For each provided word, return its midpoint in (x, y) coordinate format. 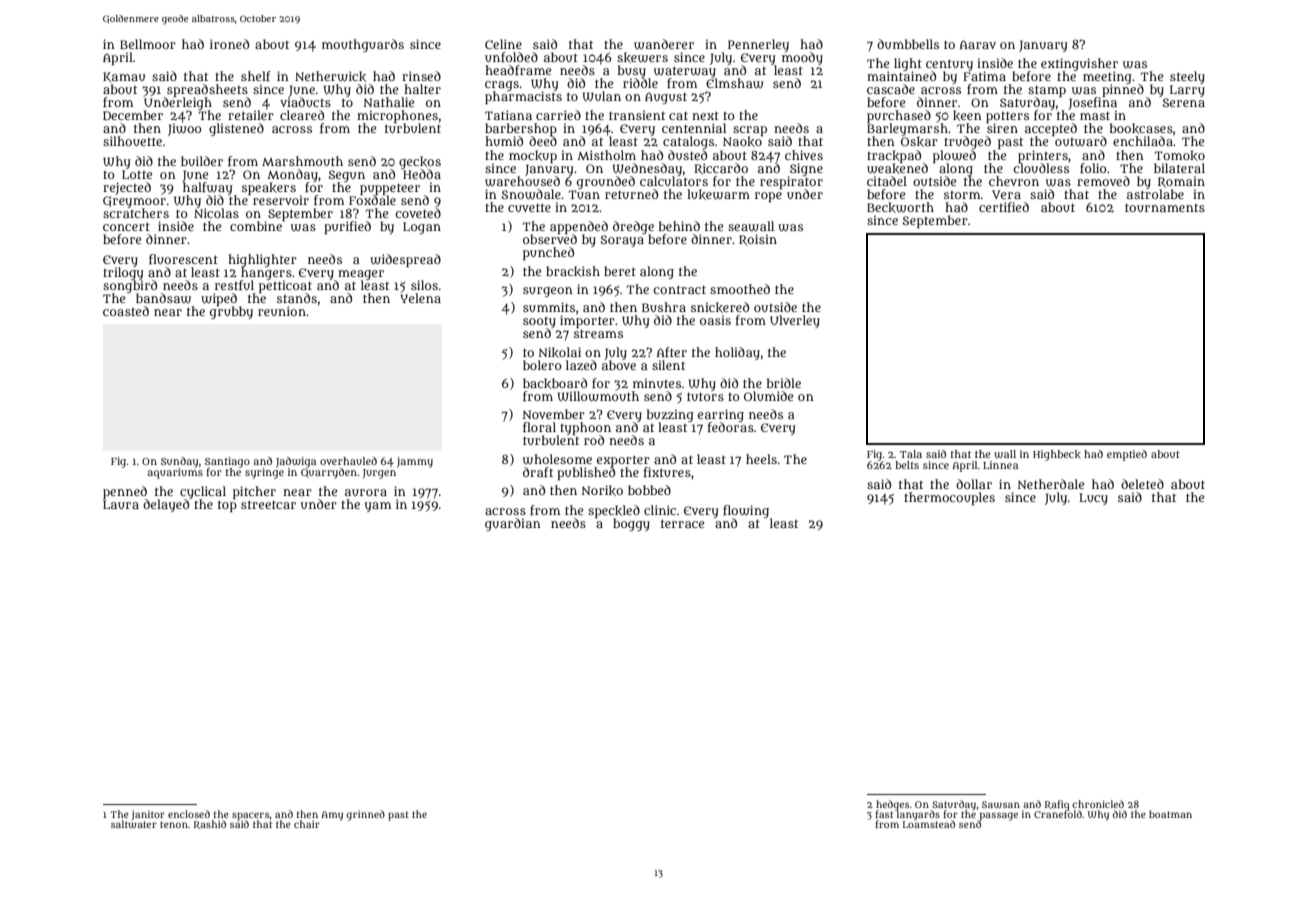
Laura (121, 504)
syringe (264, 473)
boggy (631, 524)
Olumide (768, 396)
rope (768, 197)
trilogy (123, 273)
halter (422, 89)
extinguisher (1079, 64)
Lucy (1093, 499)
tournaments (1165, 207)
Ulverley (795, 321)
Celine (503, 44)
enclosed (189, 814)
